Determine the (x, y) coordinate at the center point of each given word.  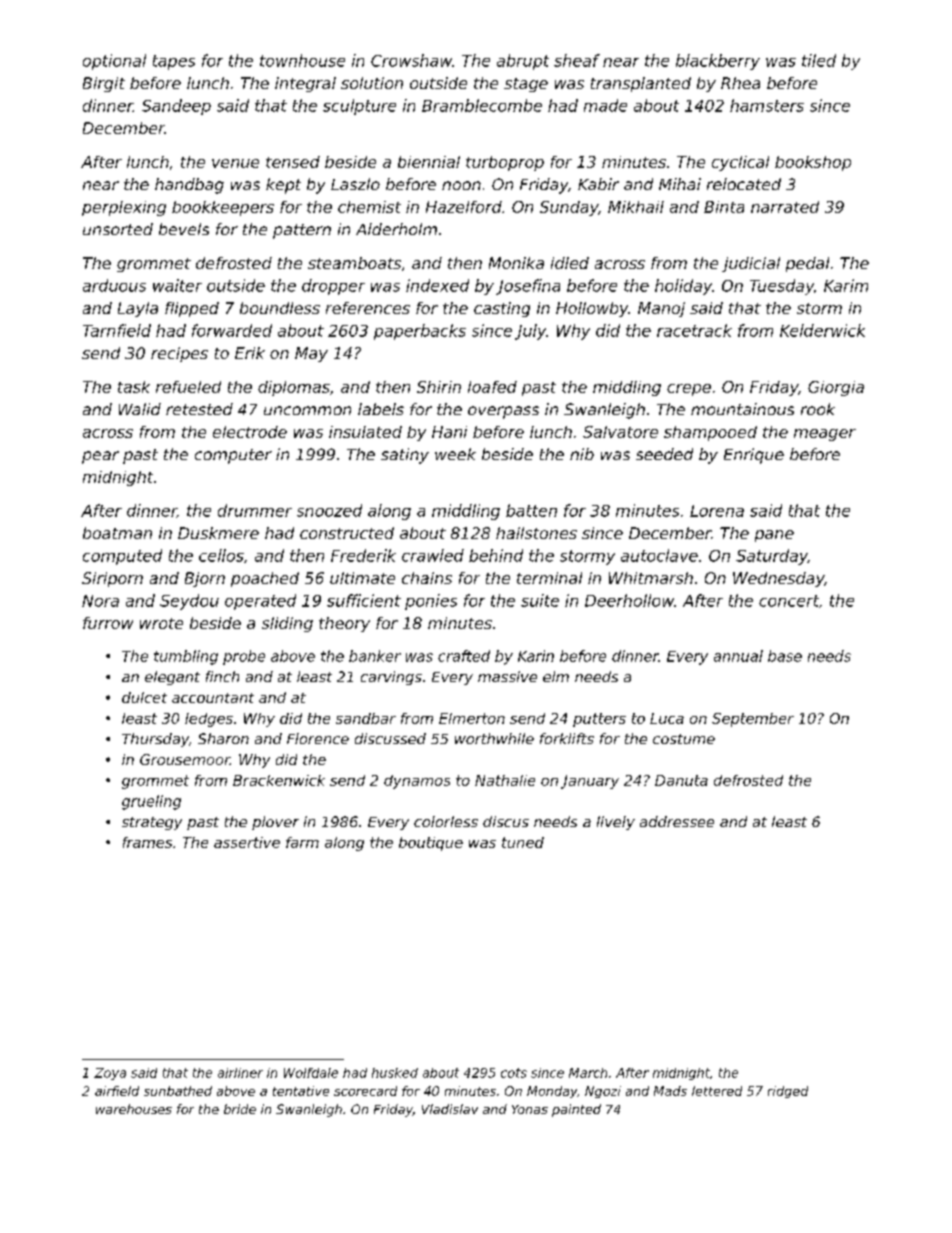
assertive (247, 842)
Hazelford (464, 207)
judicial (751, 264)
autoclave (659, 555)
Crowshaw (411, 60)
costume (684, 739)
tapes (174, 62)
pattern (302, 231)
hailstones (536, 533)
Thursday (155, 740)
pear (100, 457)
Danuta (681, 780)
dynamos (417, 782)
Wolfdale (311, 1073)
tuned (523, 842)
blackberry (718, 62)
